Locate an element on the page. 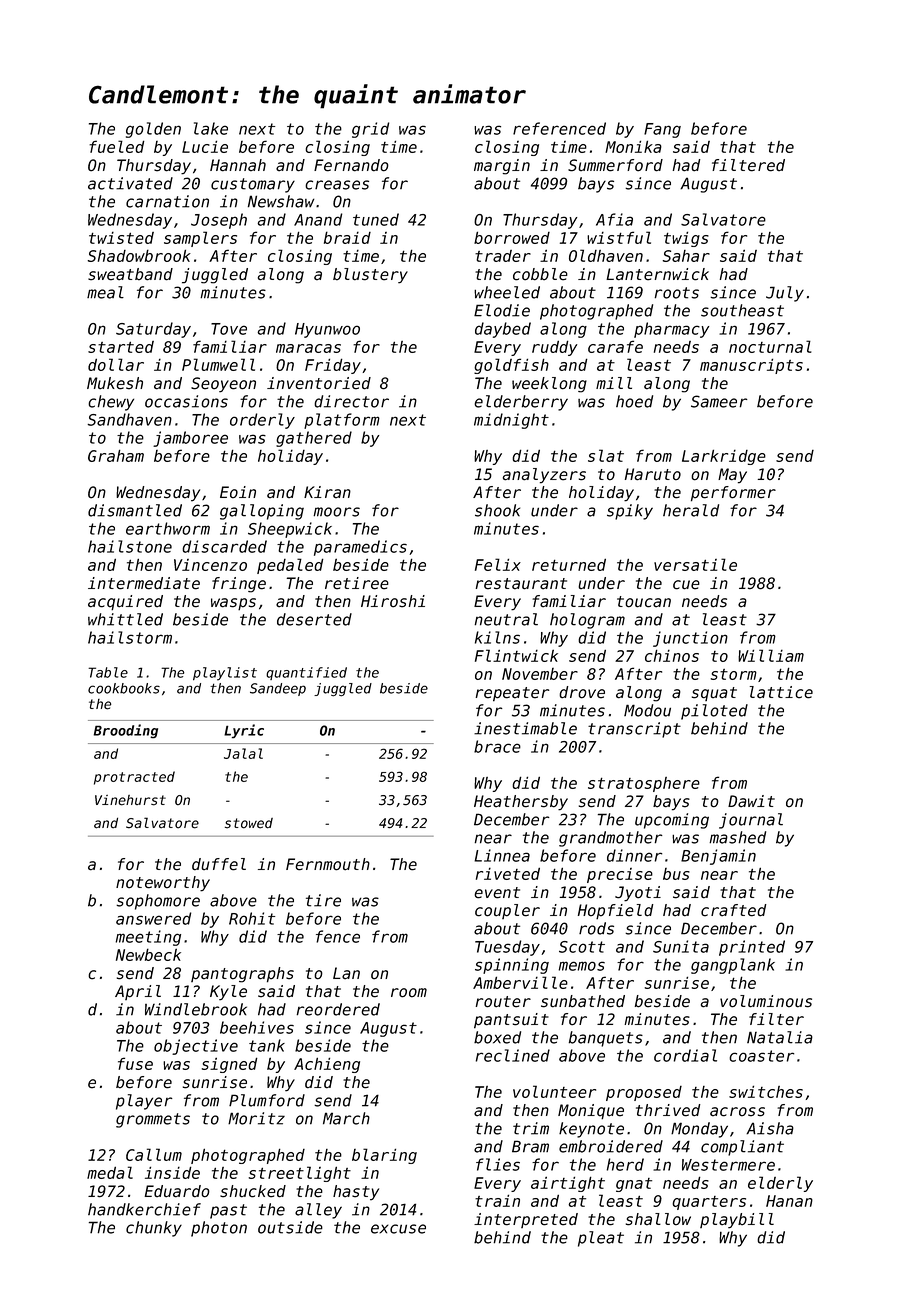 Image resolution: width=908 pixels, height=1316 pixels. southeast is located at coordinates (742, 310).
